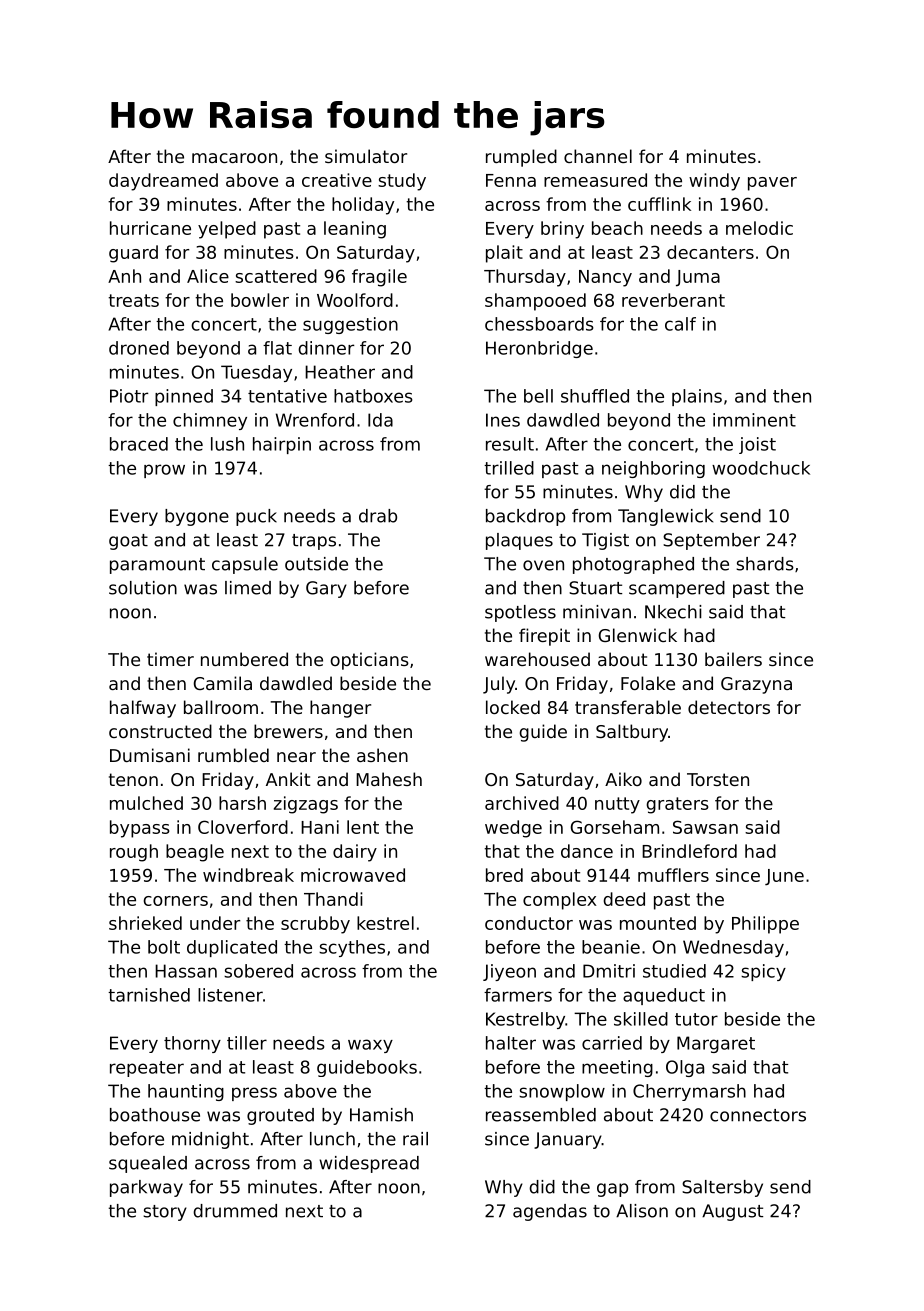 The height and width of the document is (1311, 924). I want to click on briny, so click(562, 230).
